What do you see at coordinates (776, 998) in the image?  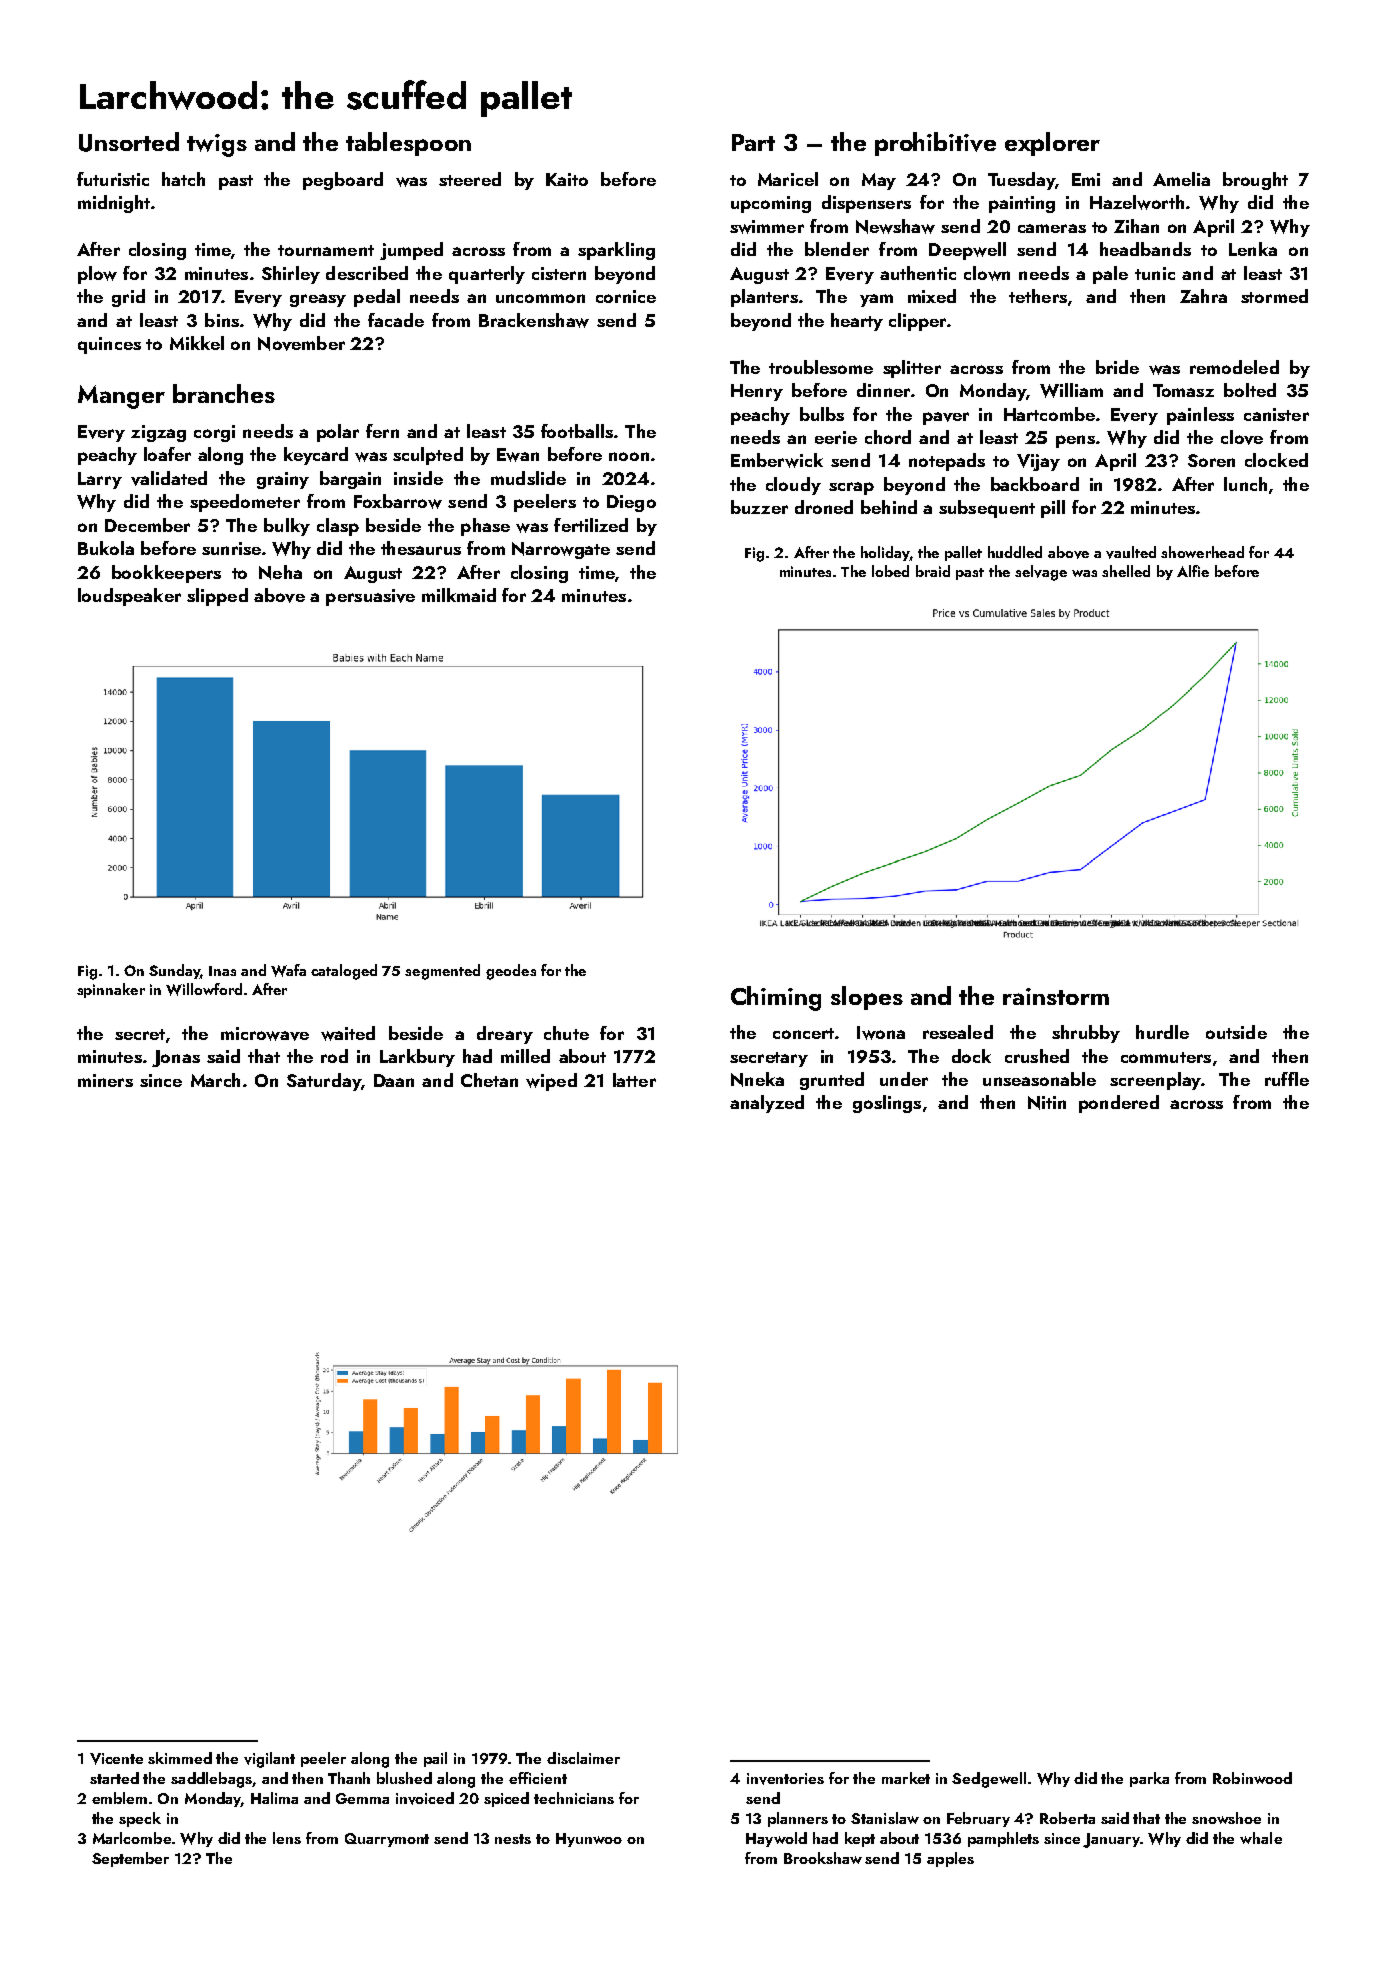 I see `Chiming` at bounding box center [776, 998].
